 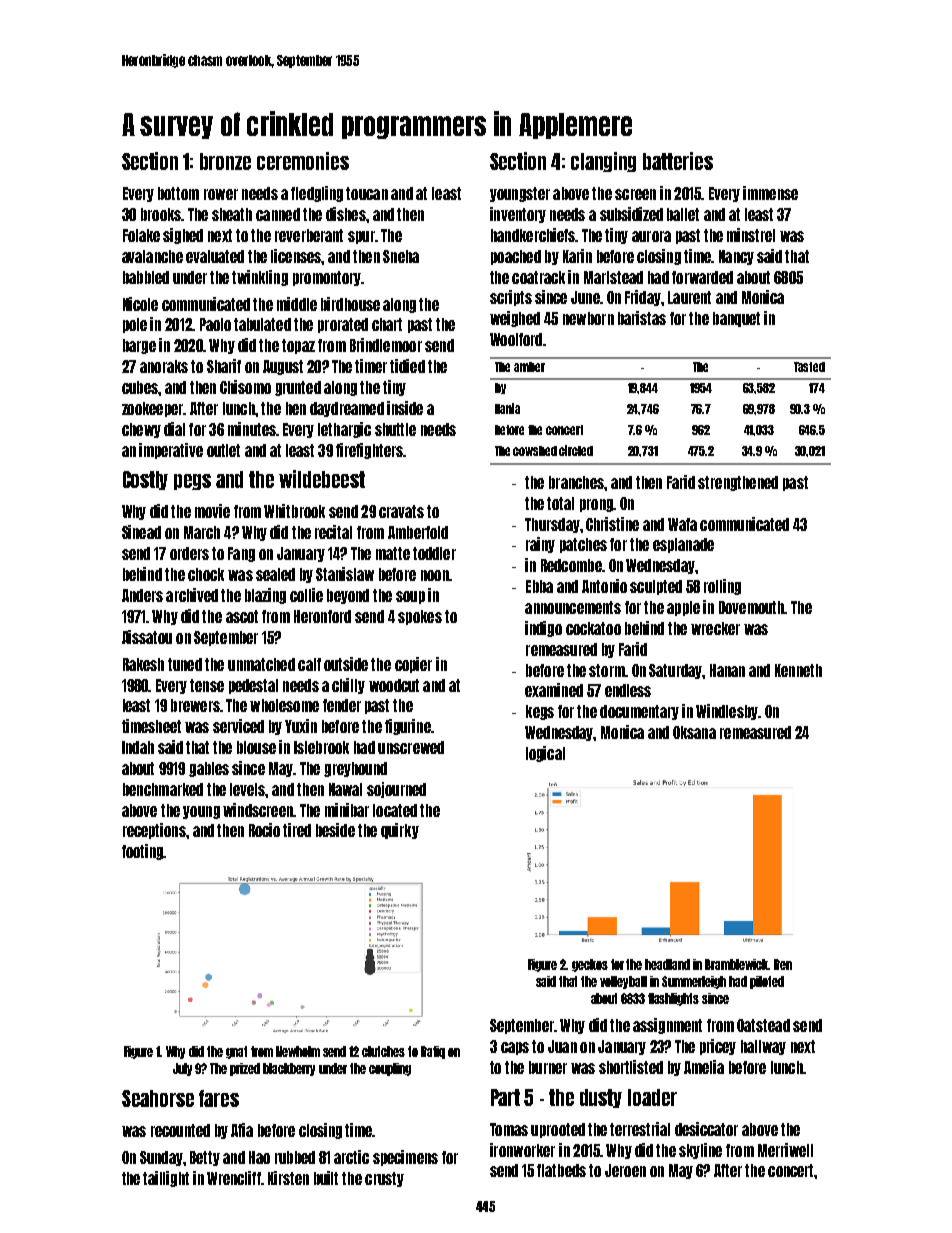 I want to click on barge, so click(x=139, y=346).
